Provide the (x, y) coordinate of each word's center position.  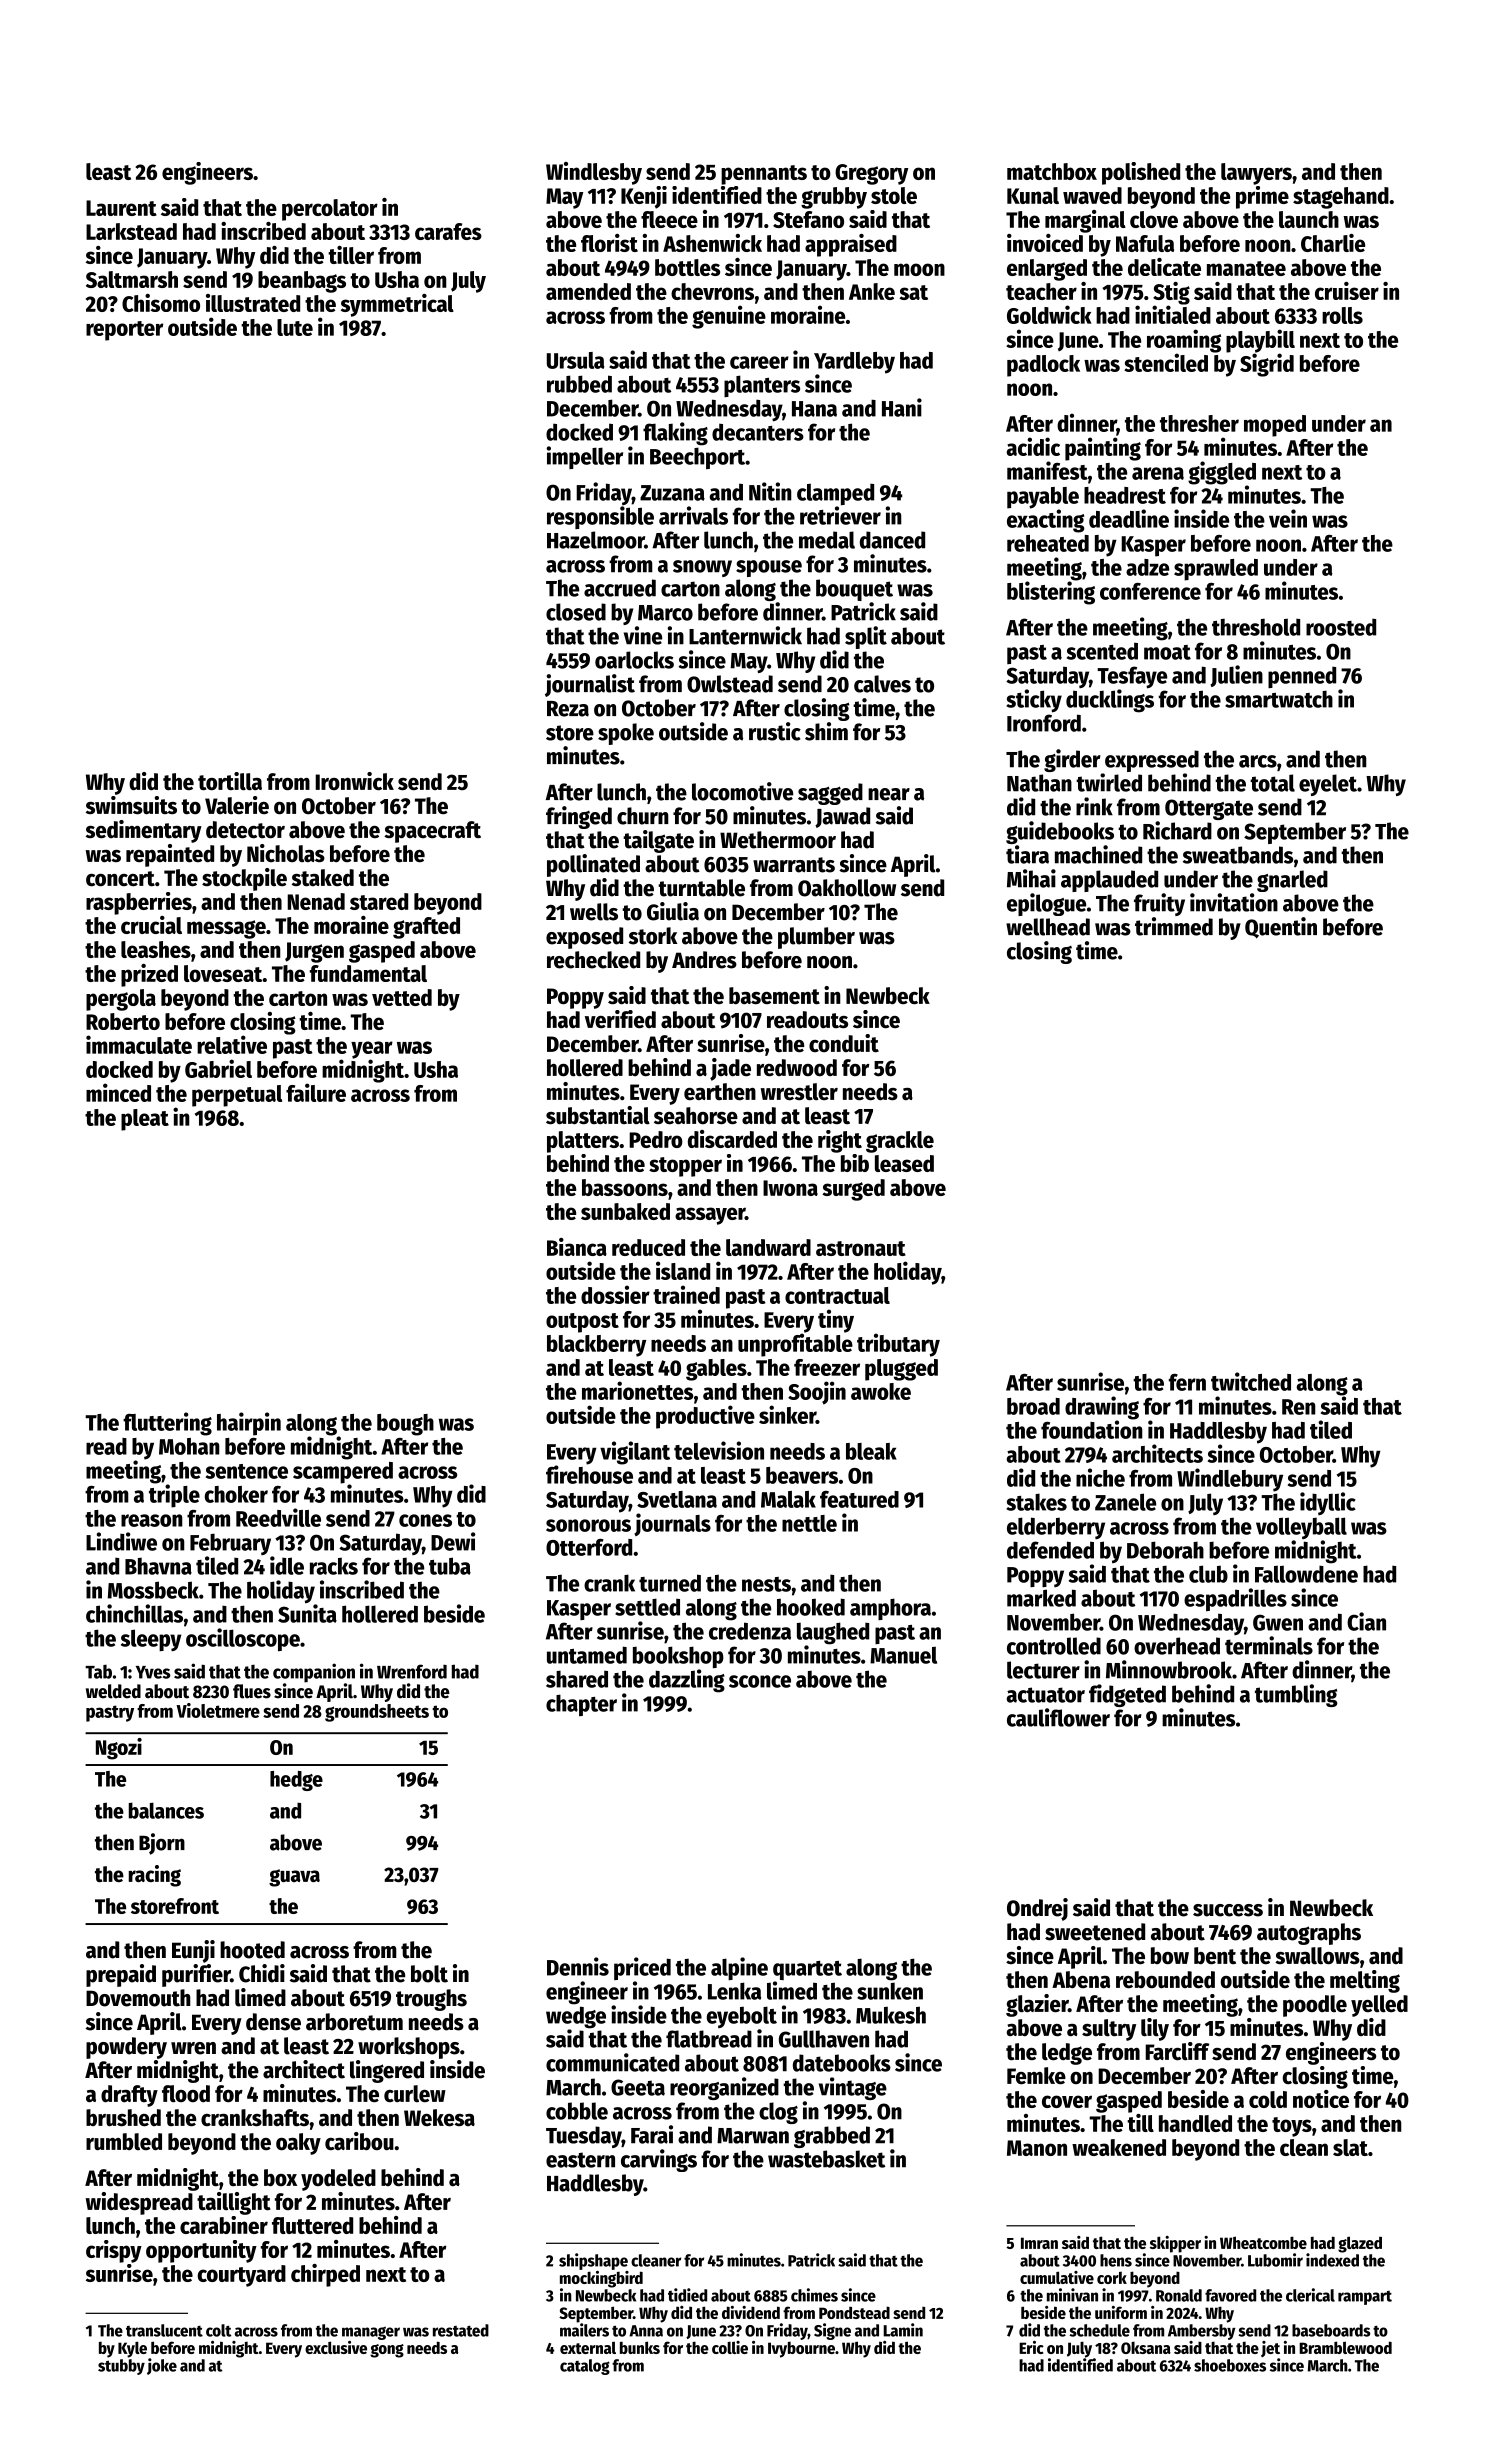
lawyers (1256, 174)
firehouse (589, 1474)
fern (1187, 1382)
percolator (330, 210)
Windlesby (594, 173)
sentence (247, 1471)
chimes (814, 2295)
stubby (121, 2367)
